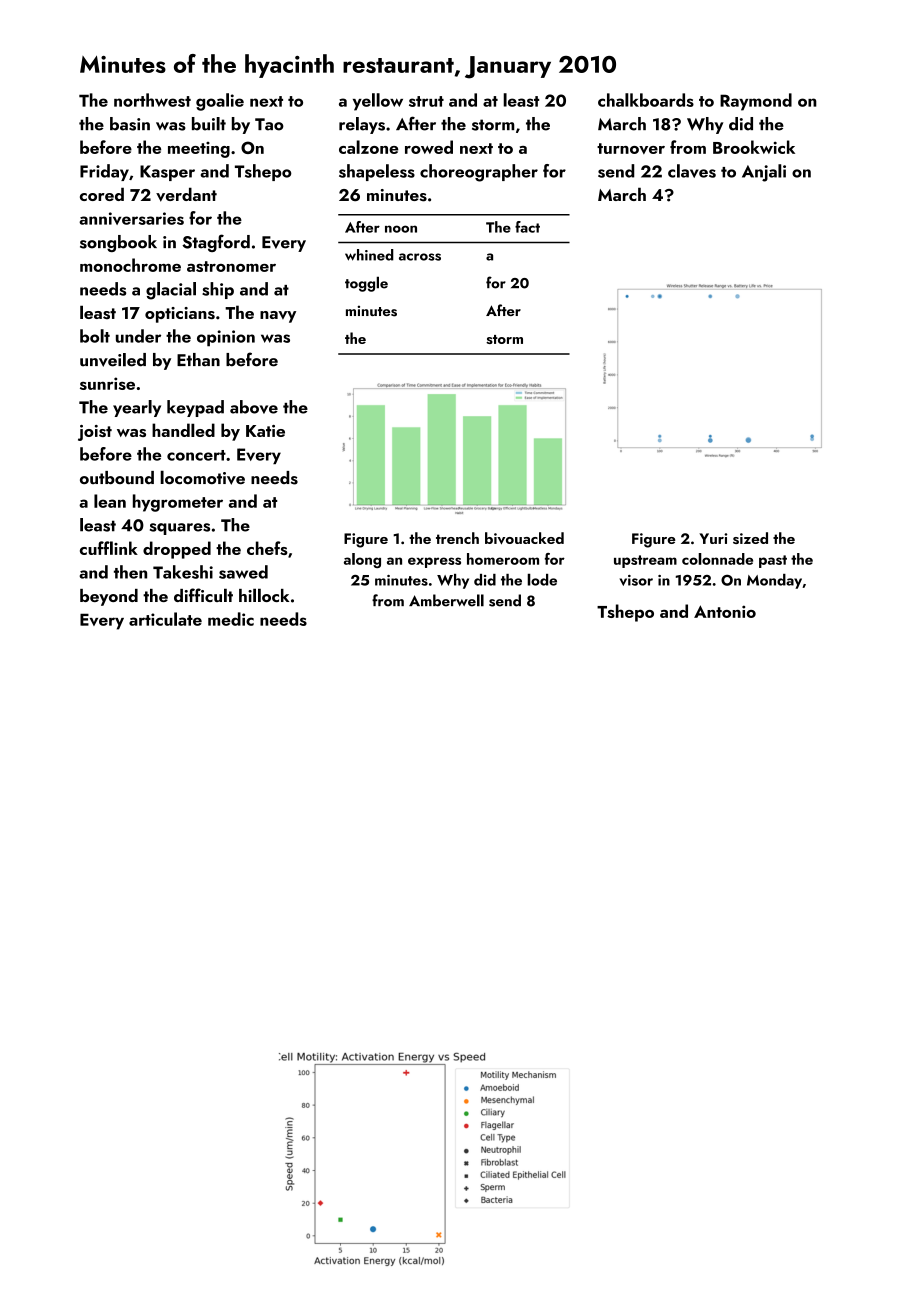  Describe the element at coordinates (186, 194) in the screenshot. I see `verdant` at that location.
